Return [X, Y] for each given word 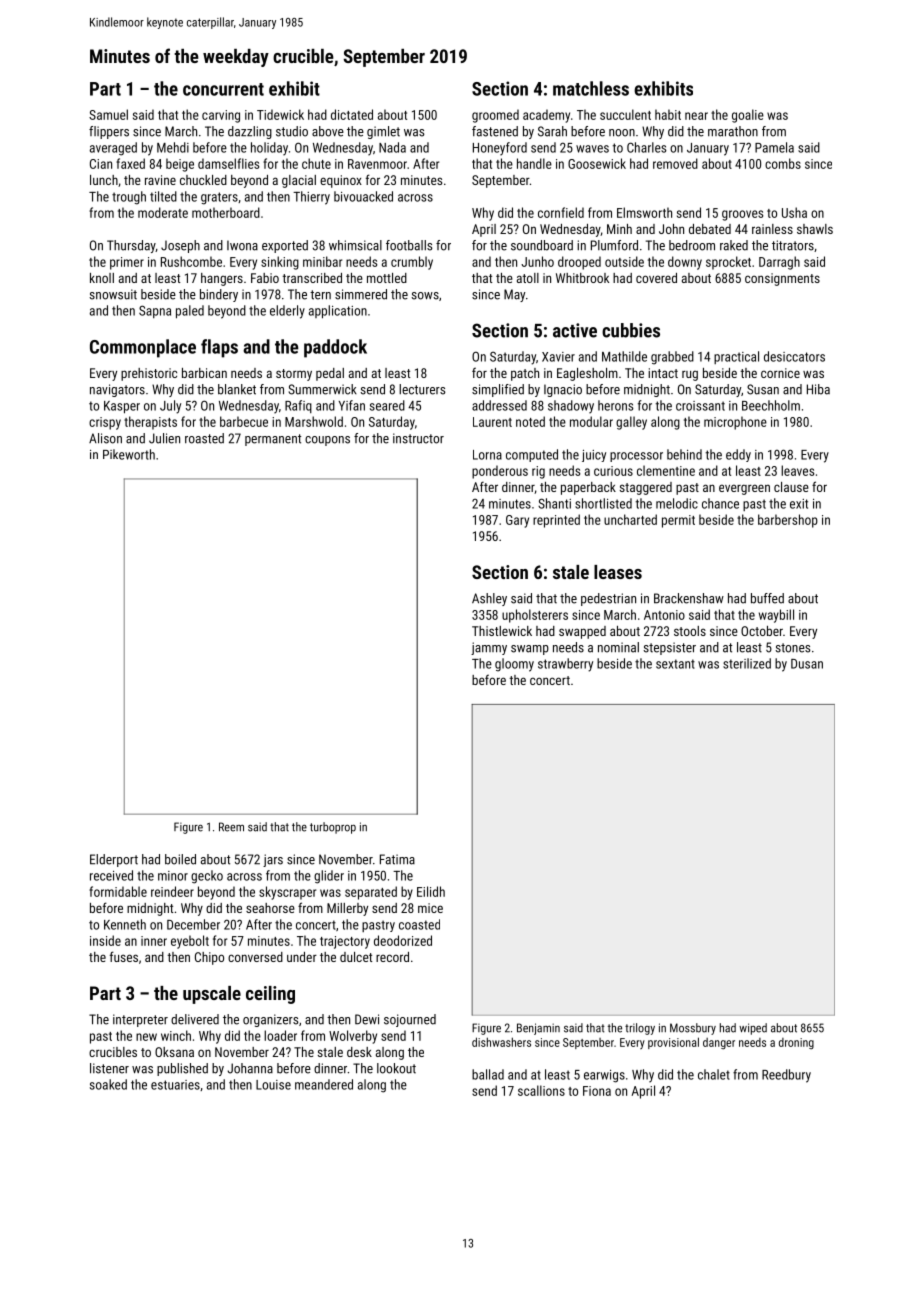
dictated [352, 114]
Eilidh [431, 891]
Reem [231, 827]
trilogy [640, 1029]
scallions [541, 1090]
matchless [591, 88]
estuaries [175, 1085]
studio [292, 131]
